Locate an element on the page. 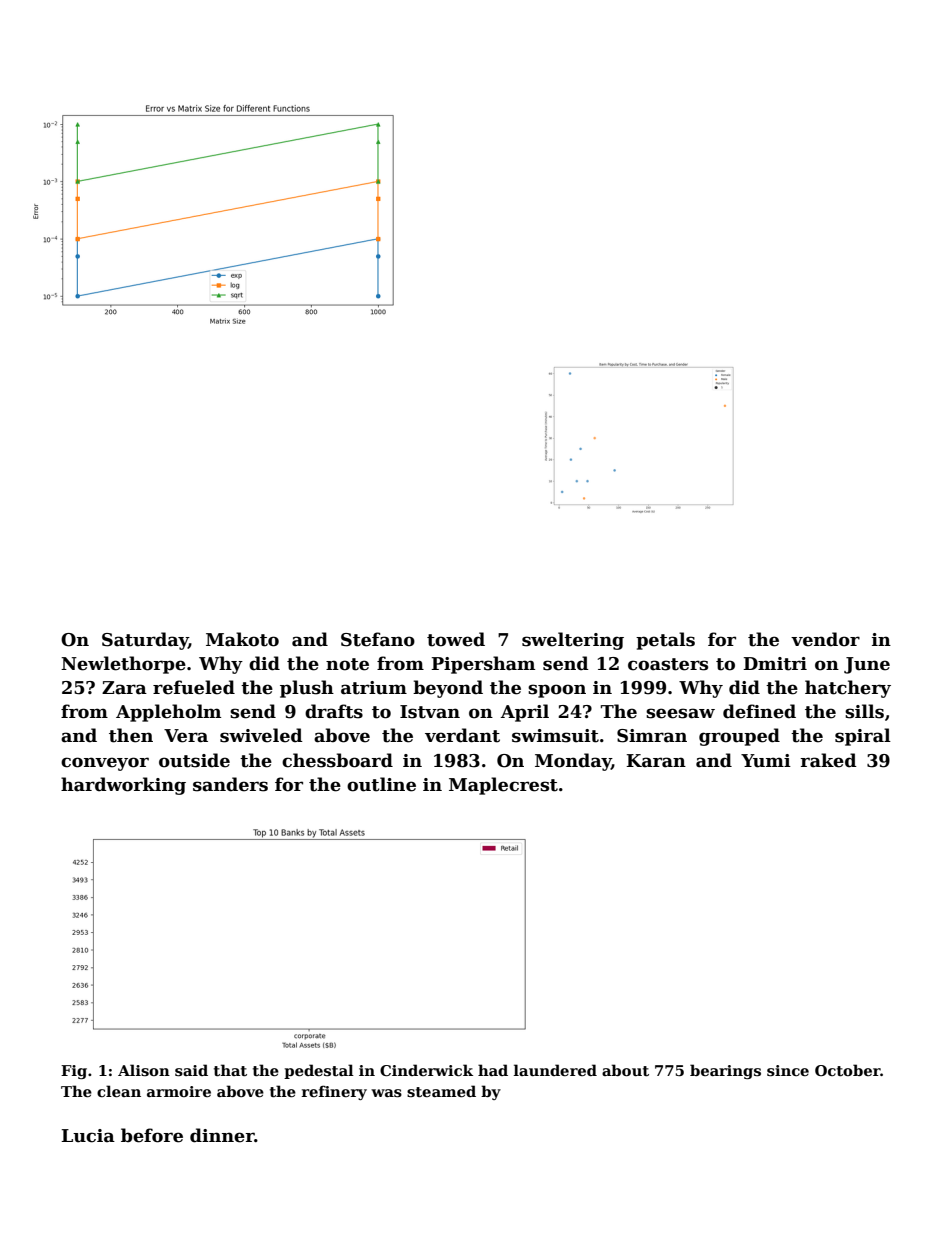 The height and width of the page is (1233, 952). laundered is located at coordinates (555, 1070).
